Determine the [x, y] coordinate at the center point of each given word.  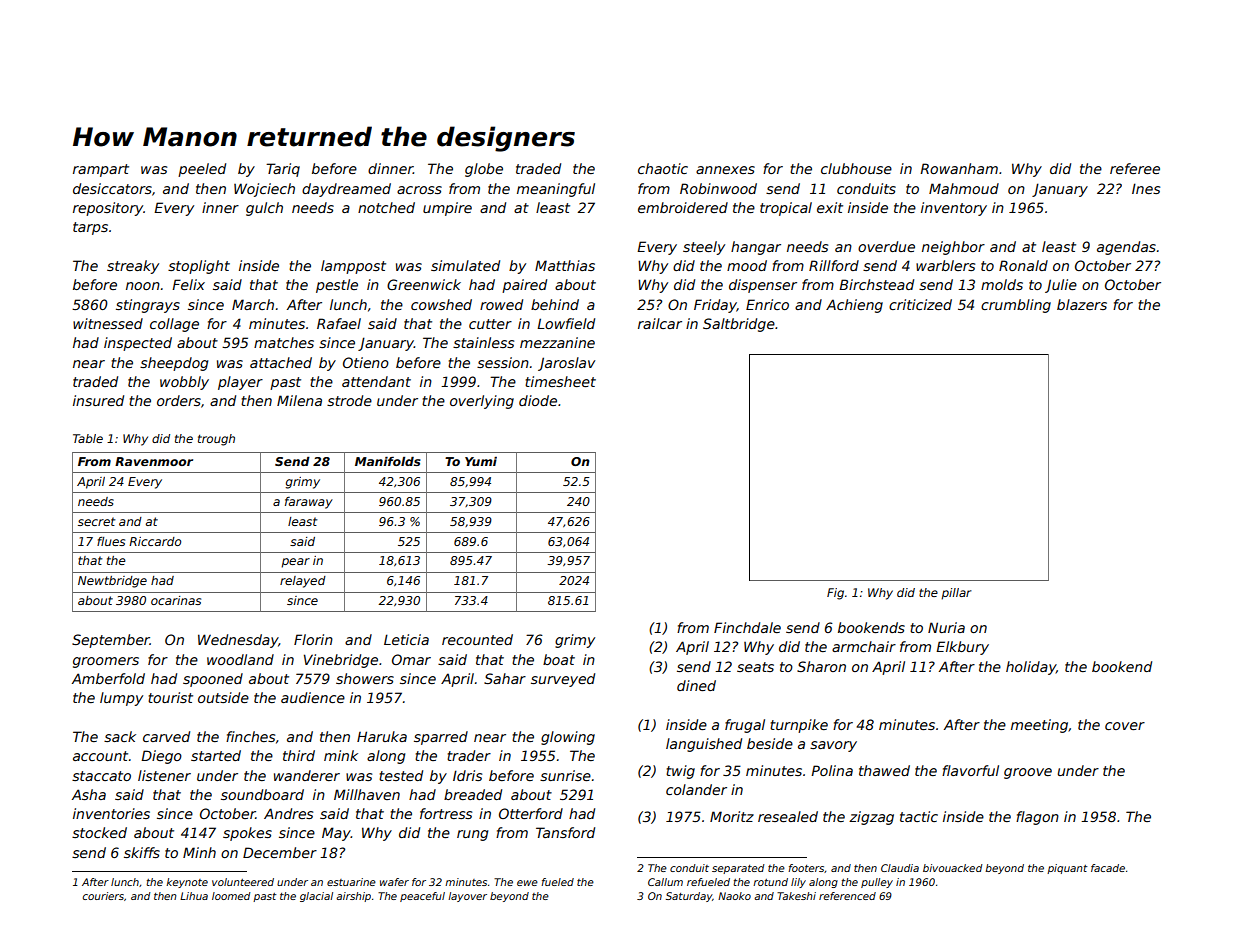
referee [1135, 168]
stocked [99, 832]
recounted [477, 639]
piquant [1067, 869]
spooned [213, 680]
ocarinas [176, 600]
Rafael [339, 323]
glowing [568, 738]
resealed [788, 816]
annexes [725, 170]
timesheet [560, 381]
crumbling [1016, 306]
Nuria [946, 627]
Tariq [283, 170]
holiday [1031, 668]
